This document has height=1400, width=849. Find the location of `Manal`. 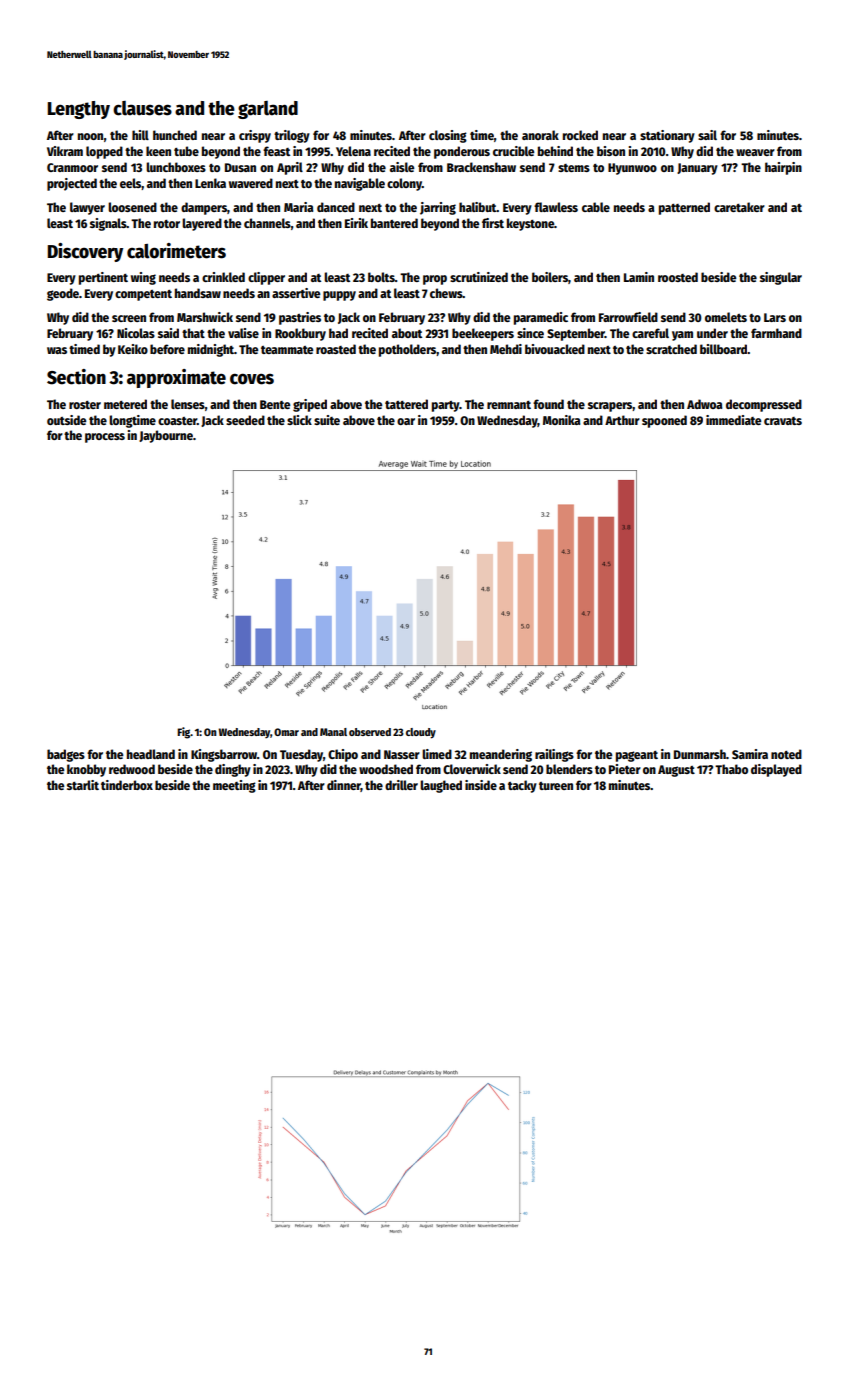

Manal is located at coordinates (333, 732).
